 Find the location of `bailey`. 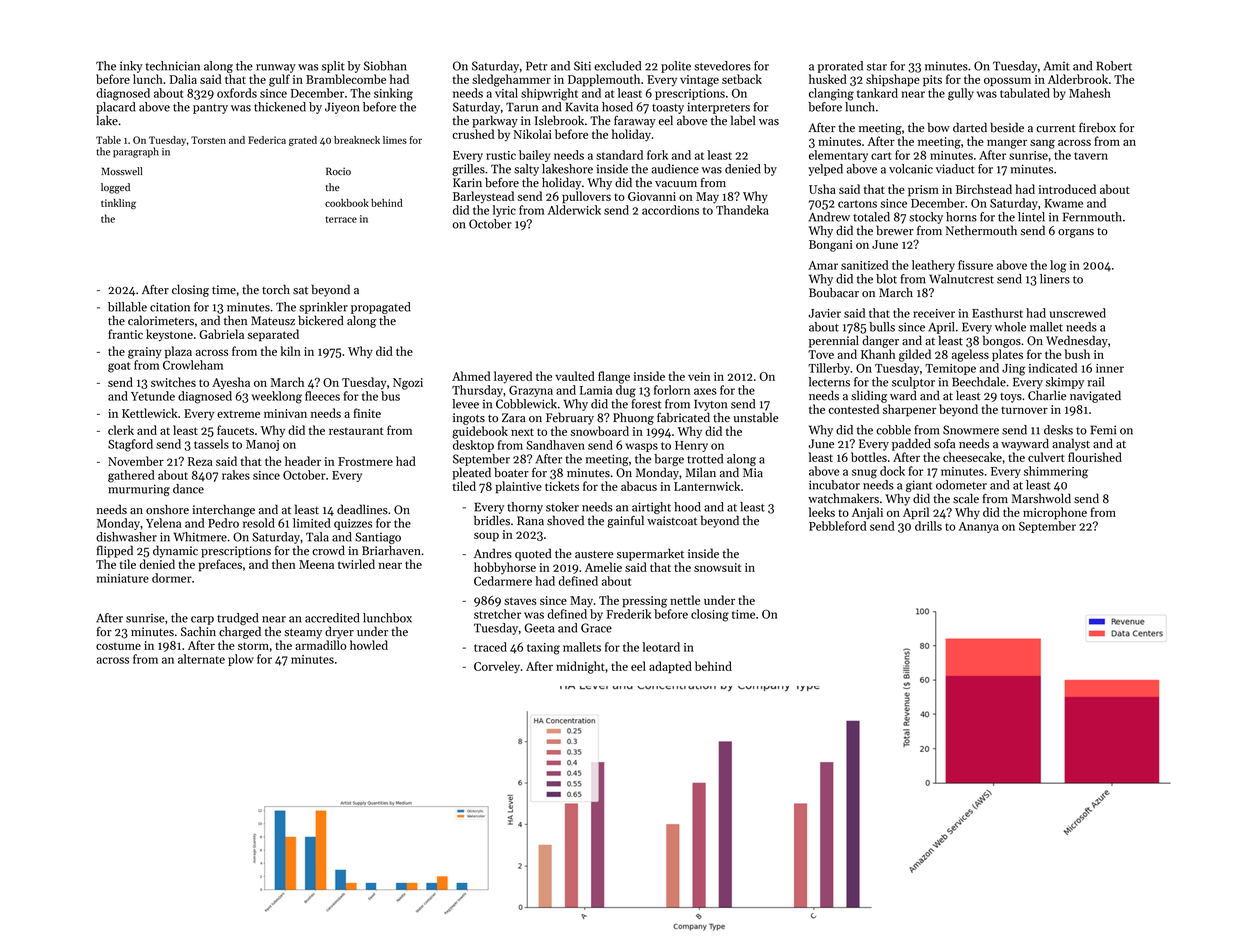

bailey is located at coordinates (534, 156).
